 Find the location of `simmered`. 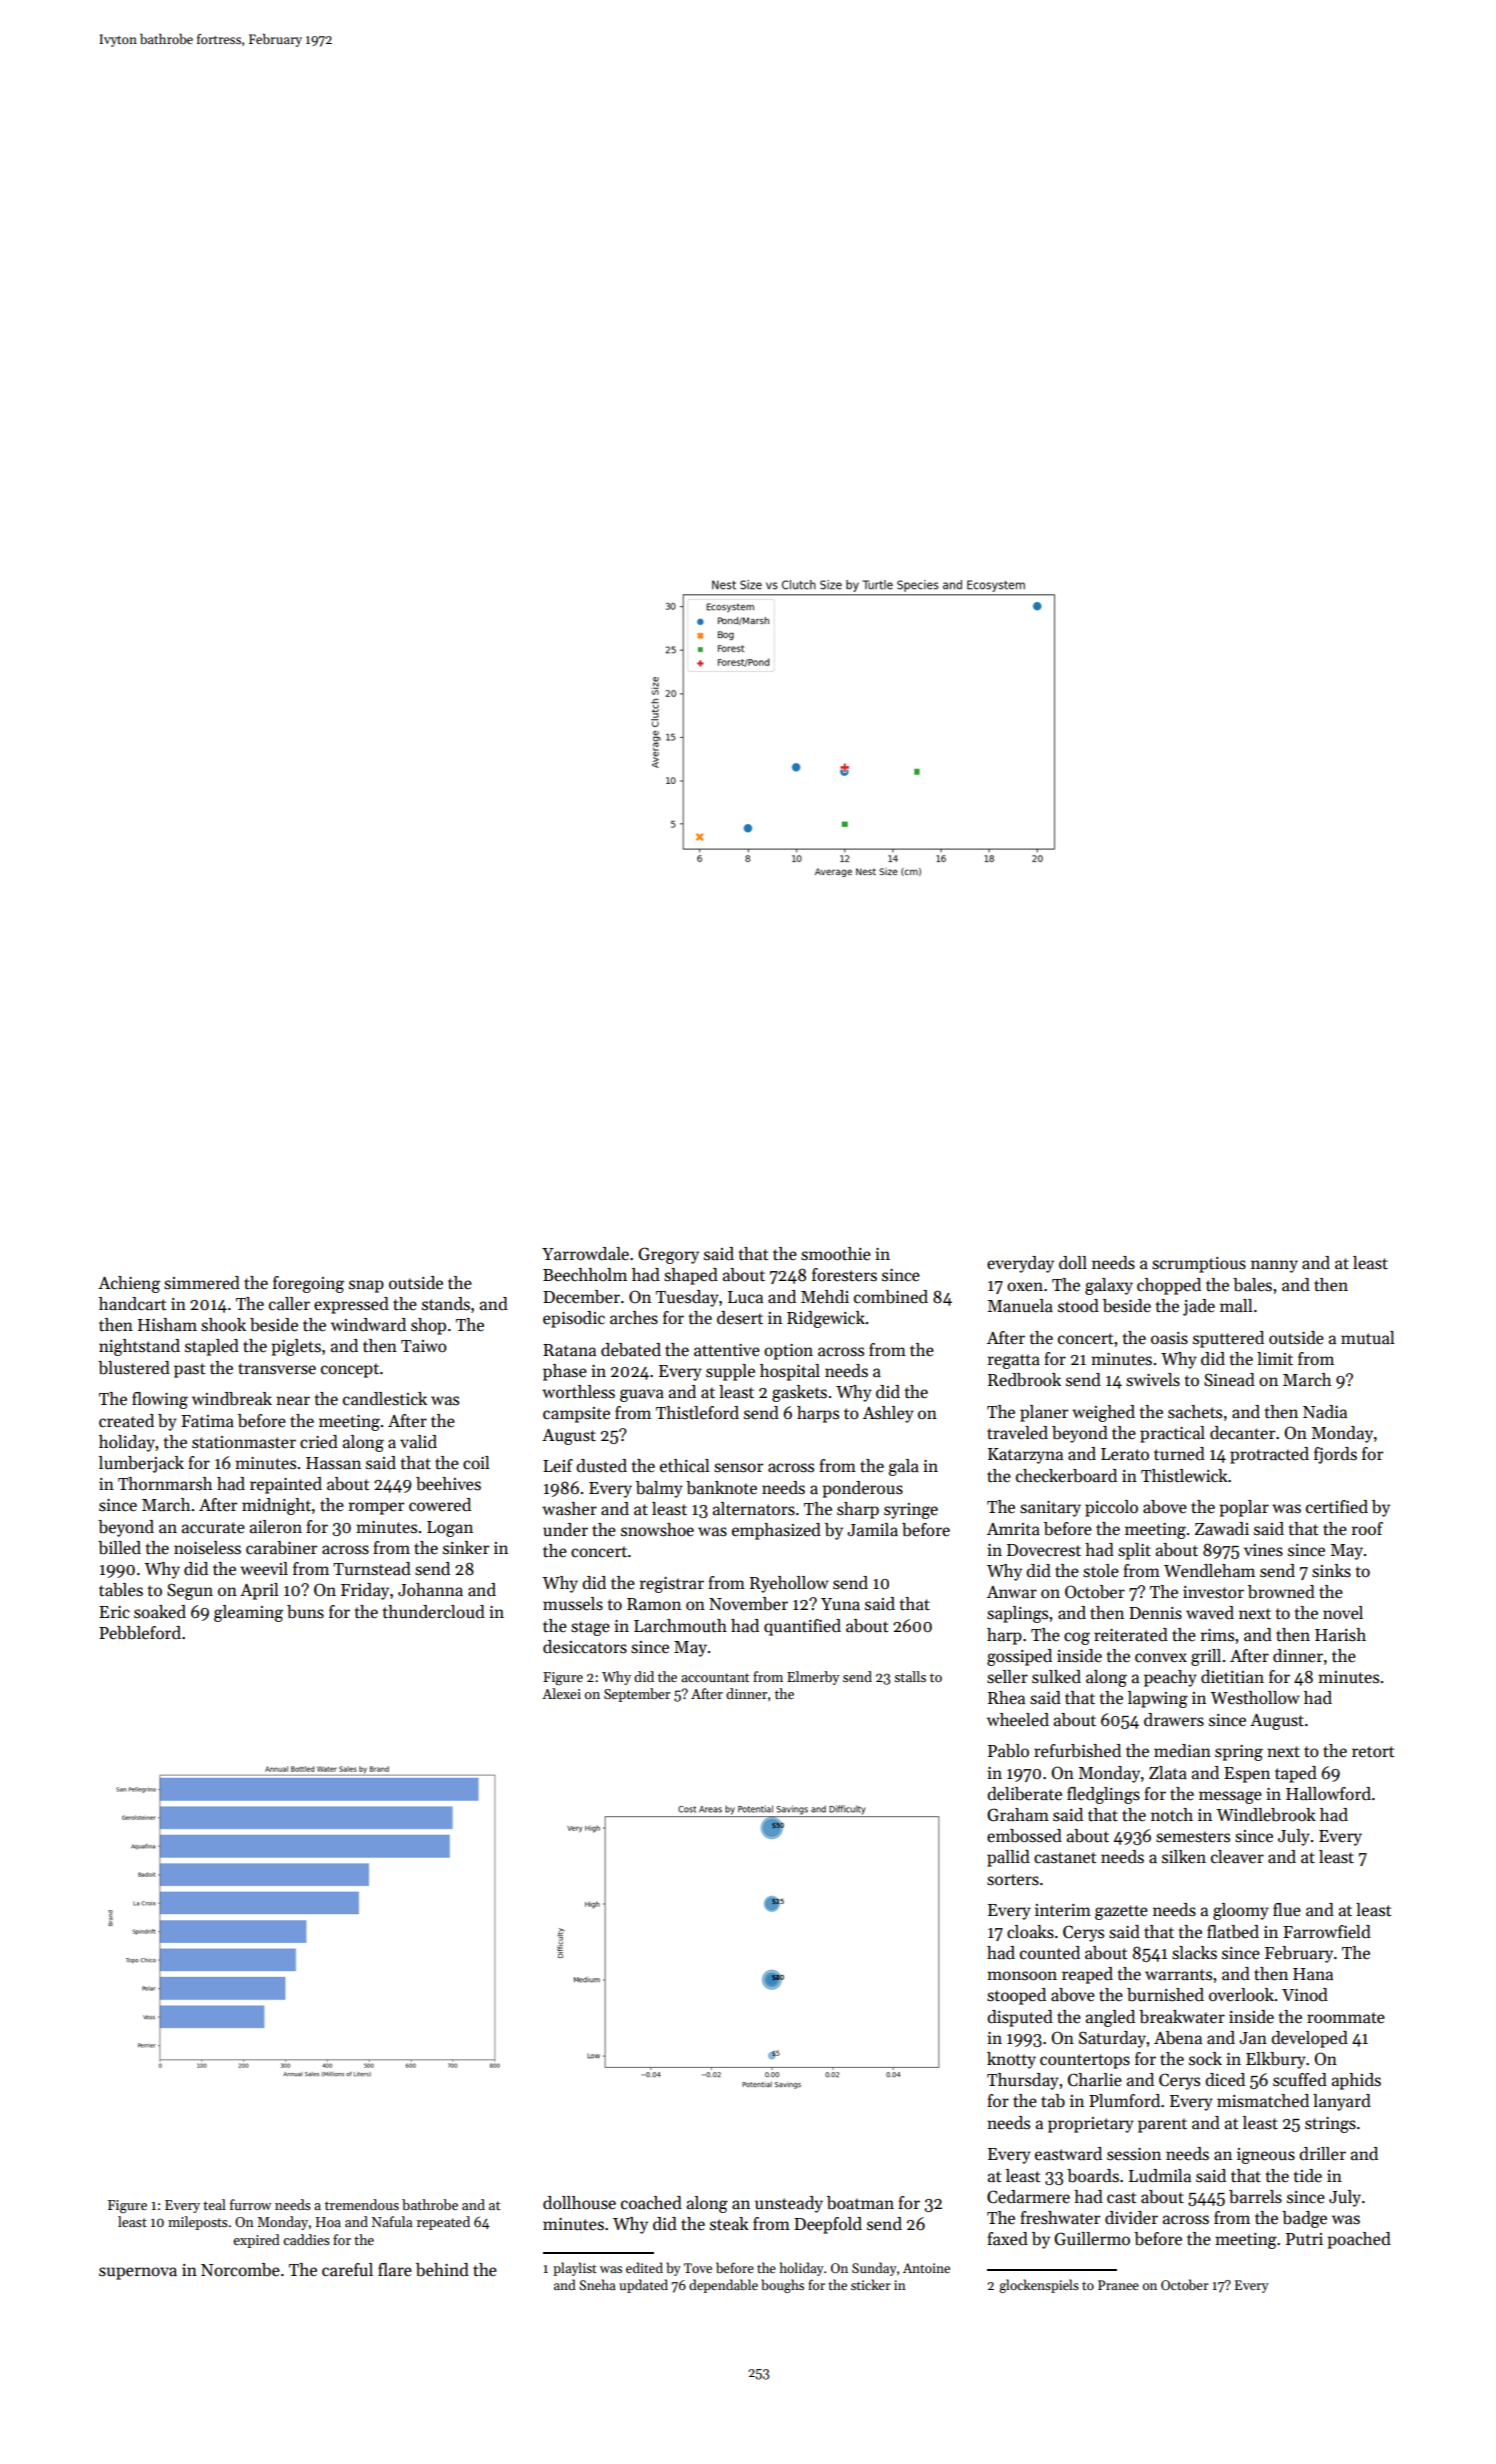

simmered is located at coordinates (202, 1283).
